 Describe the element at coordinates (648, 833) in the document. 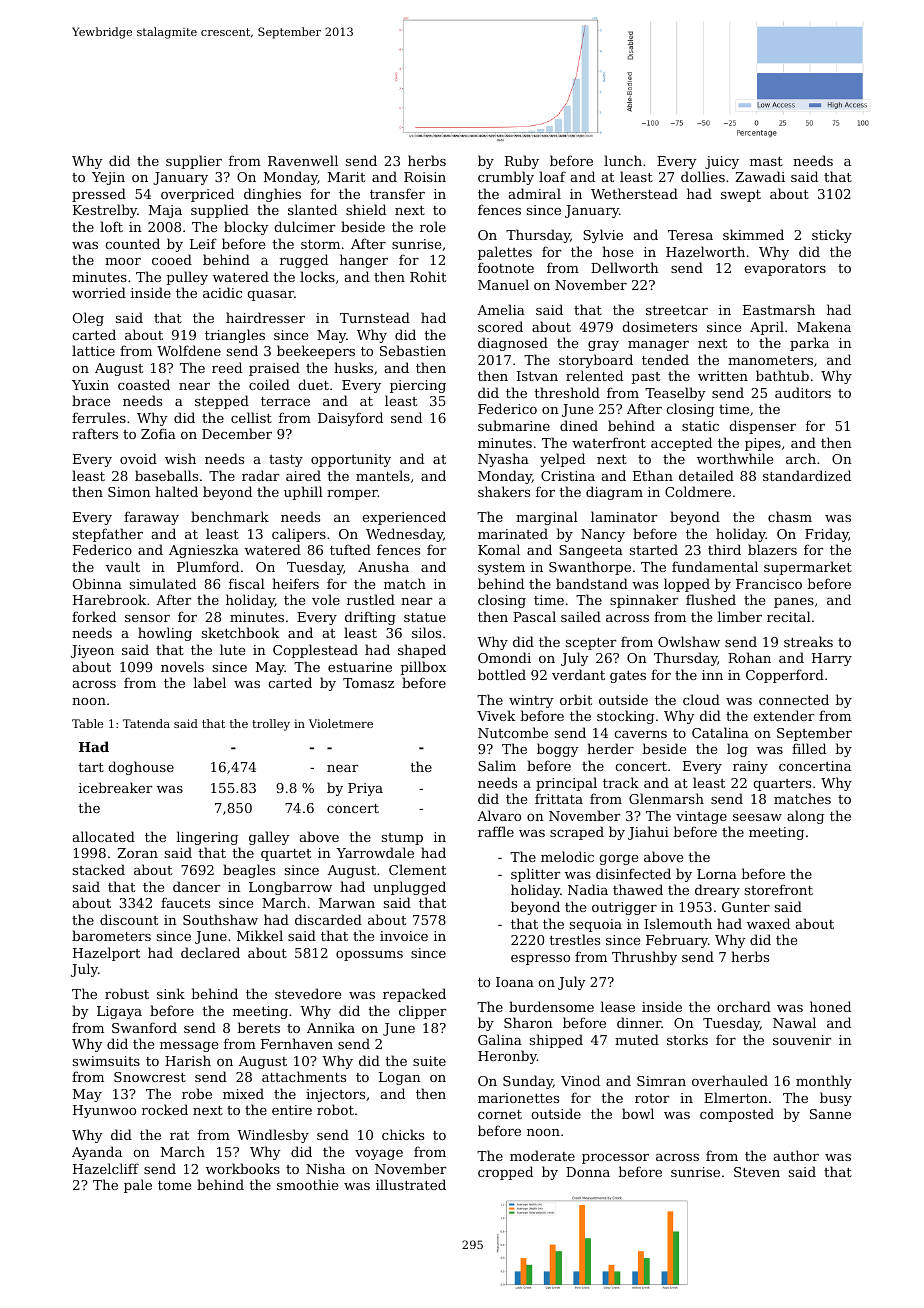

I see `Jiahui` at that location.
